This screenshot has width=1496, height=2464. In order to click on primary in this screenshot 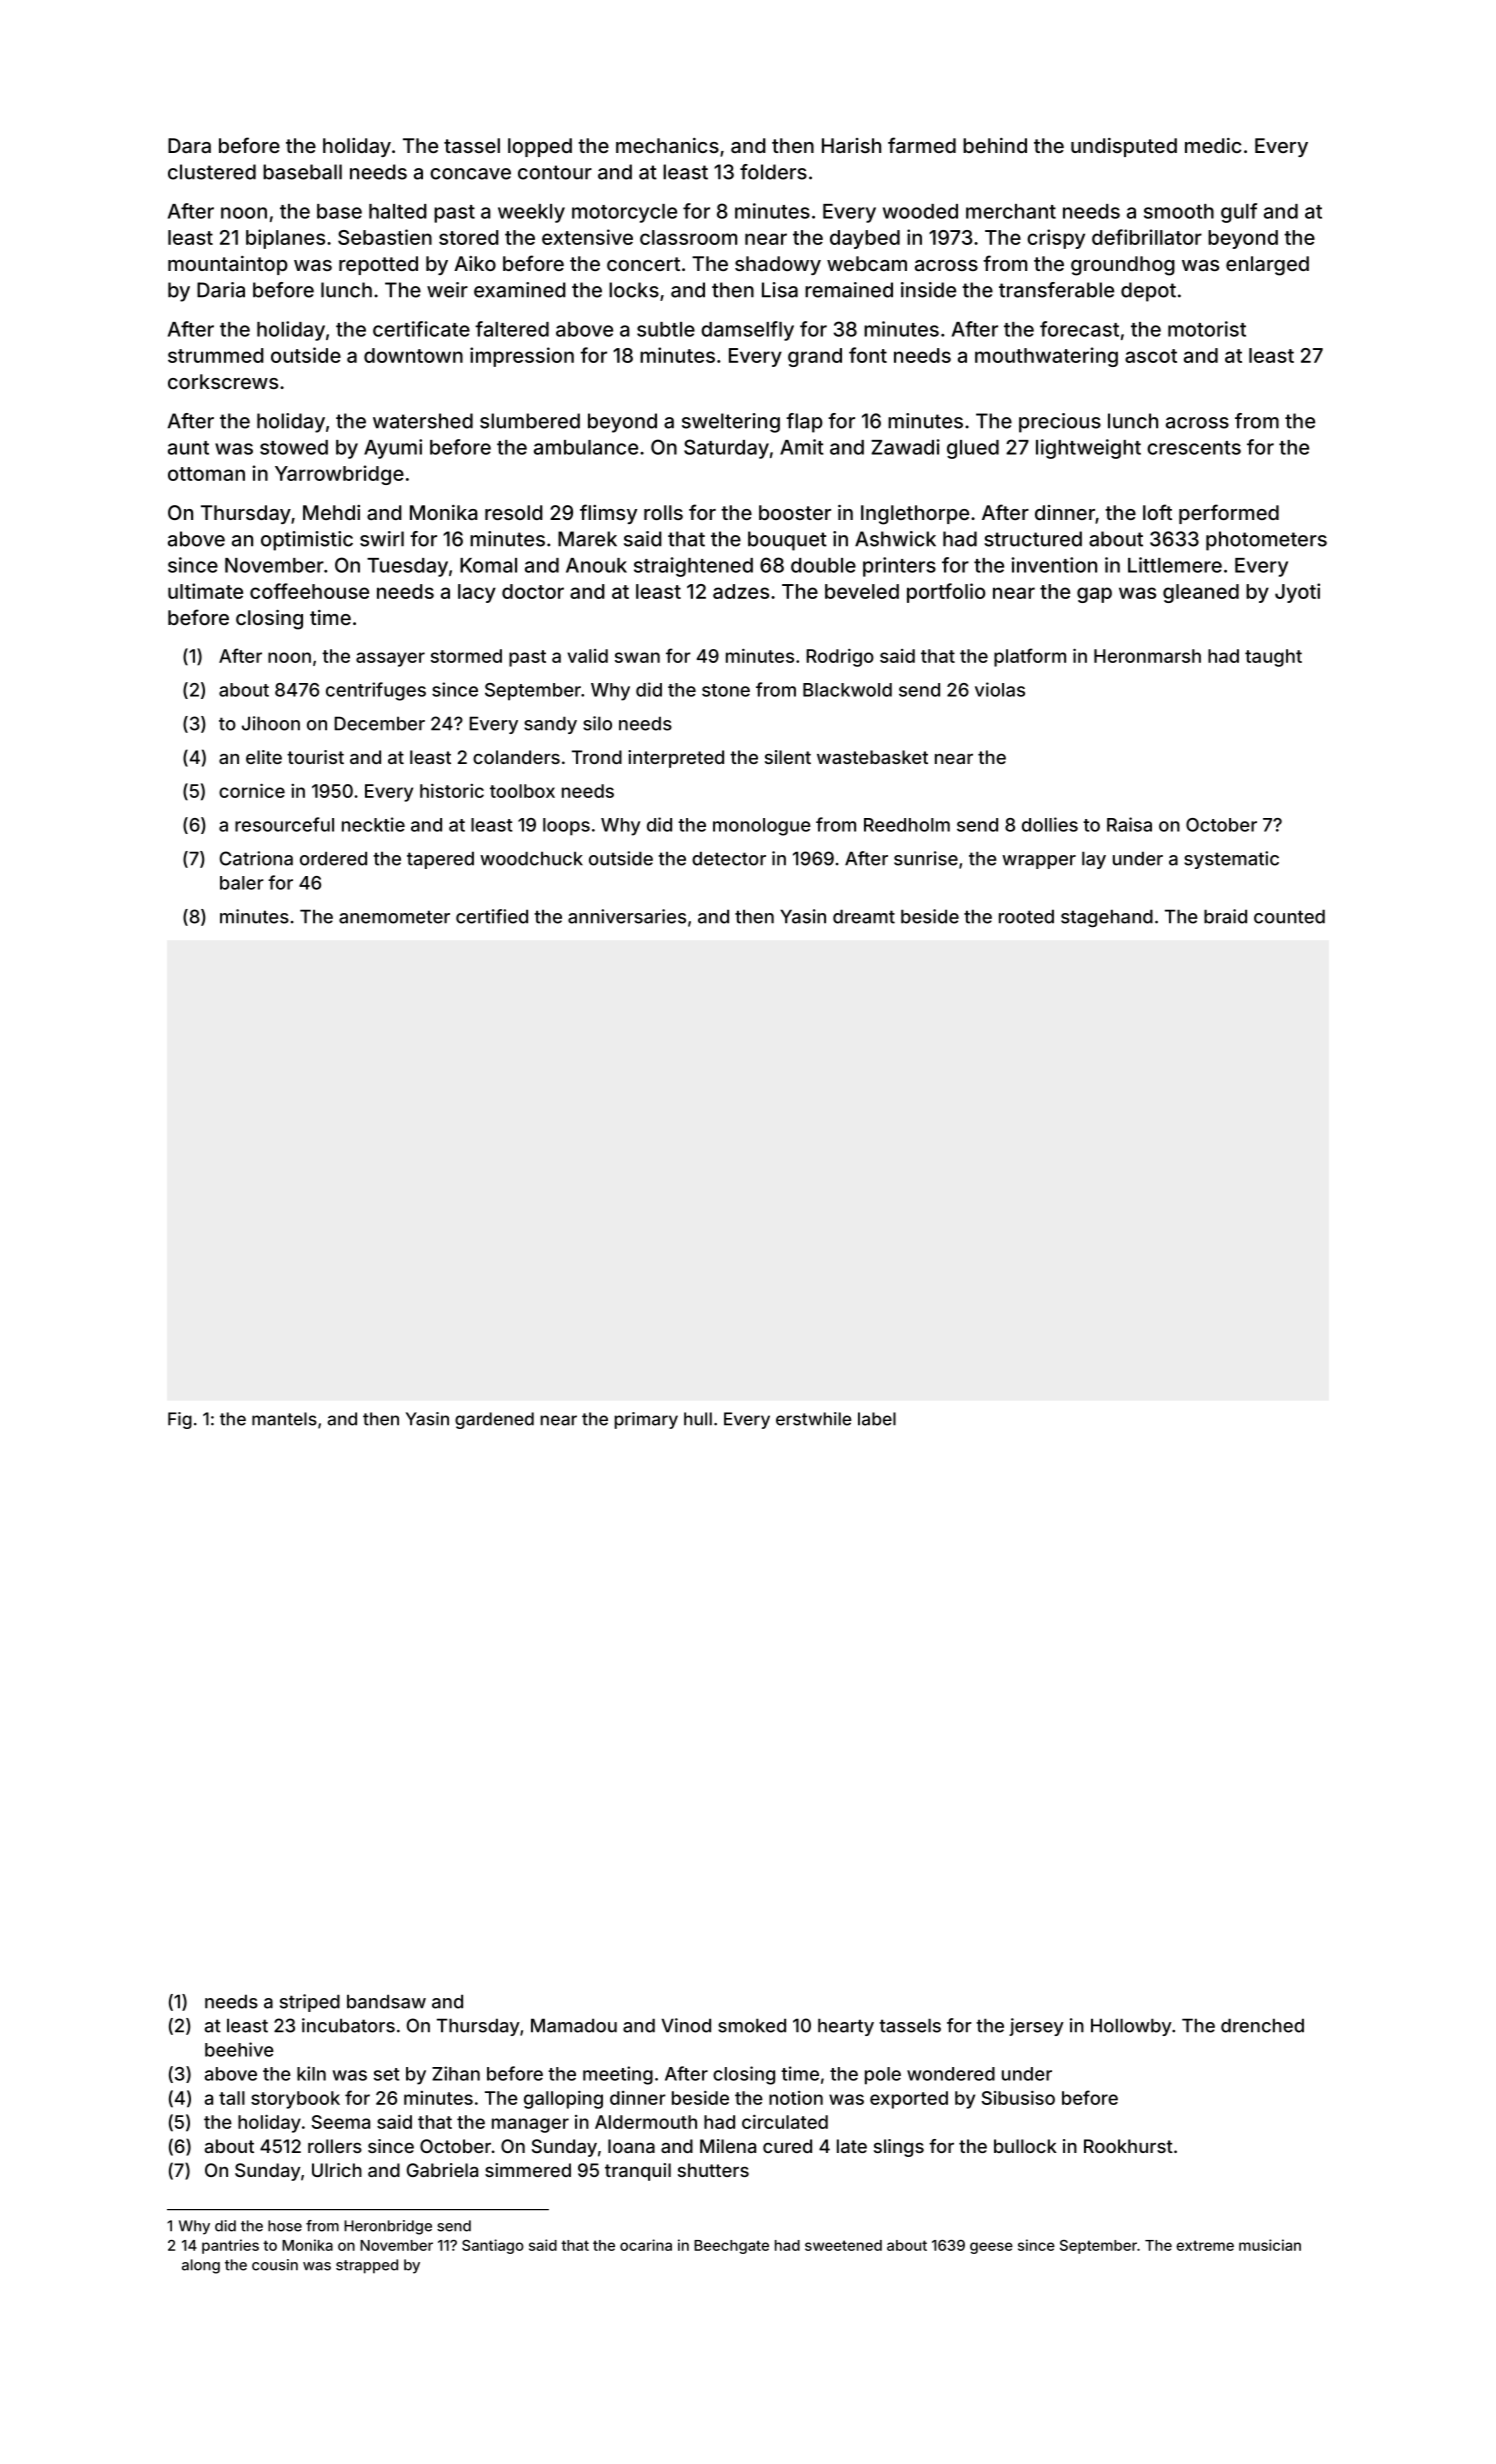, I will do `click(646, 1420)`.
